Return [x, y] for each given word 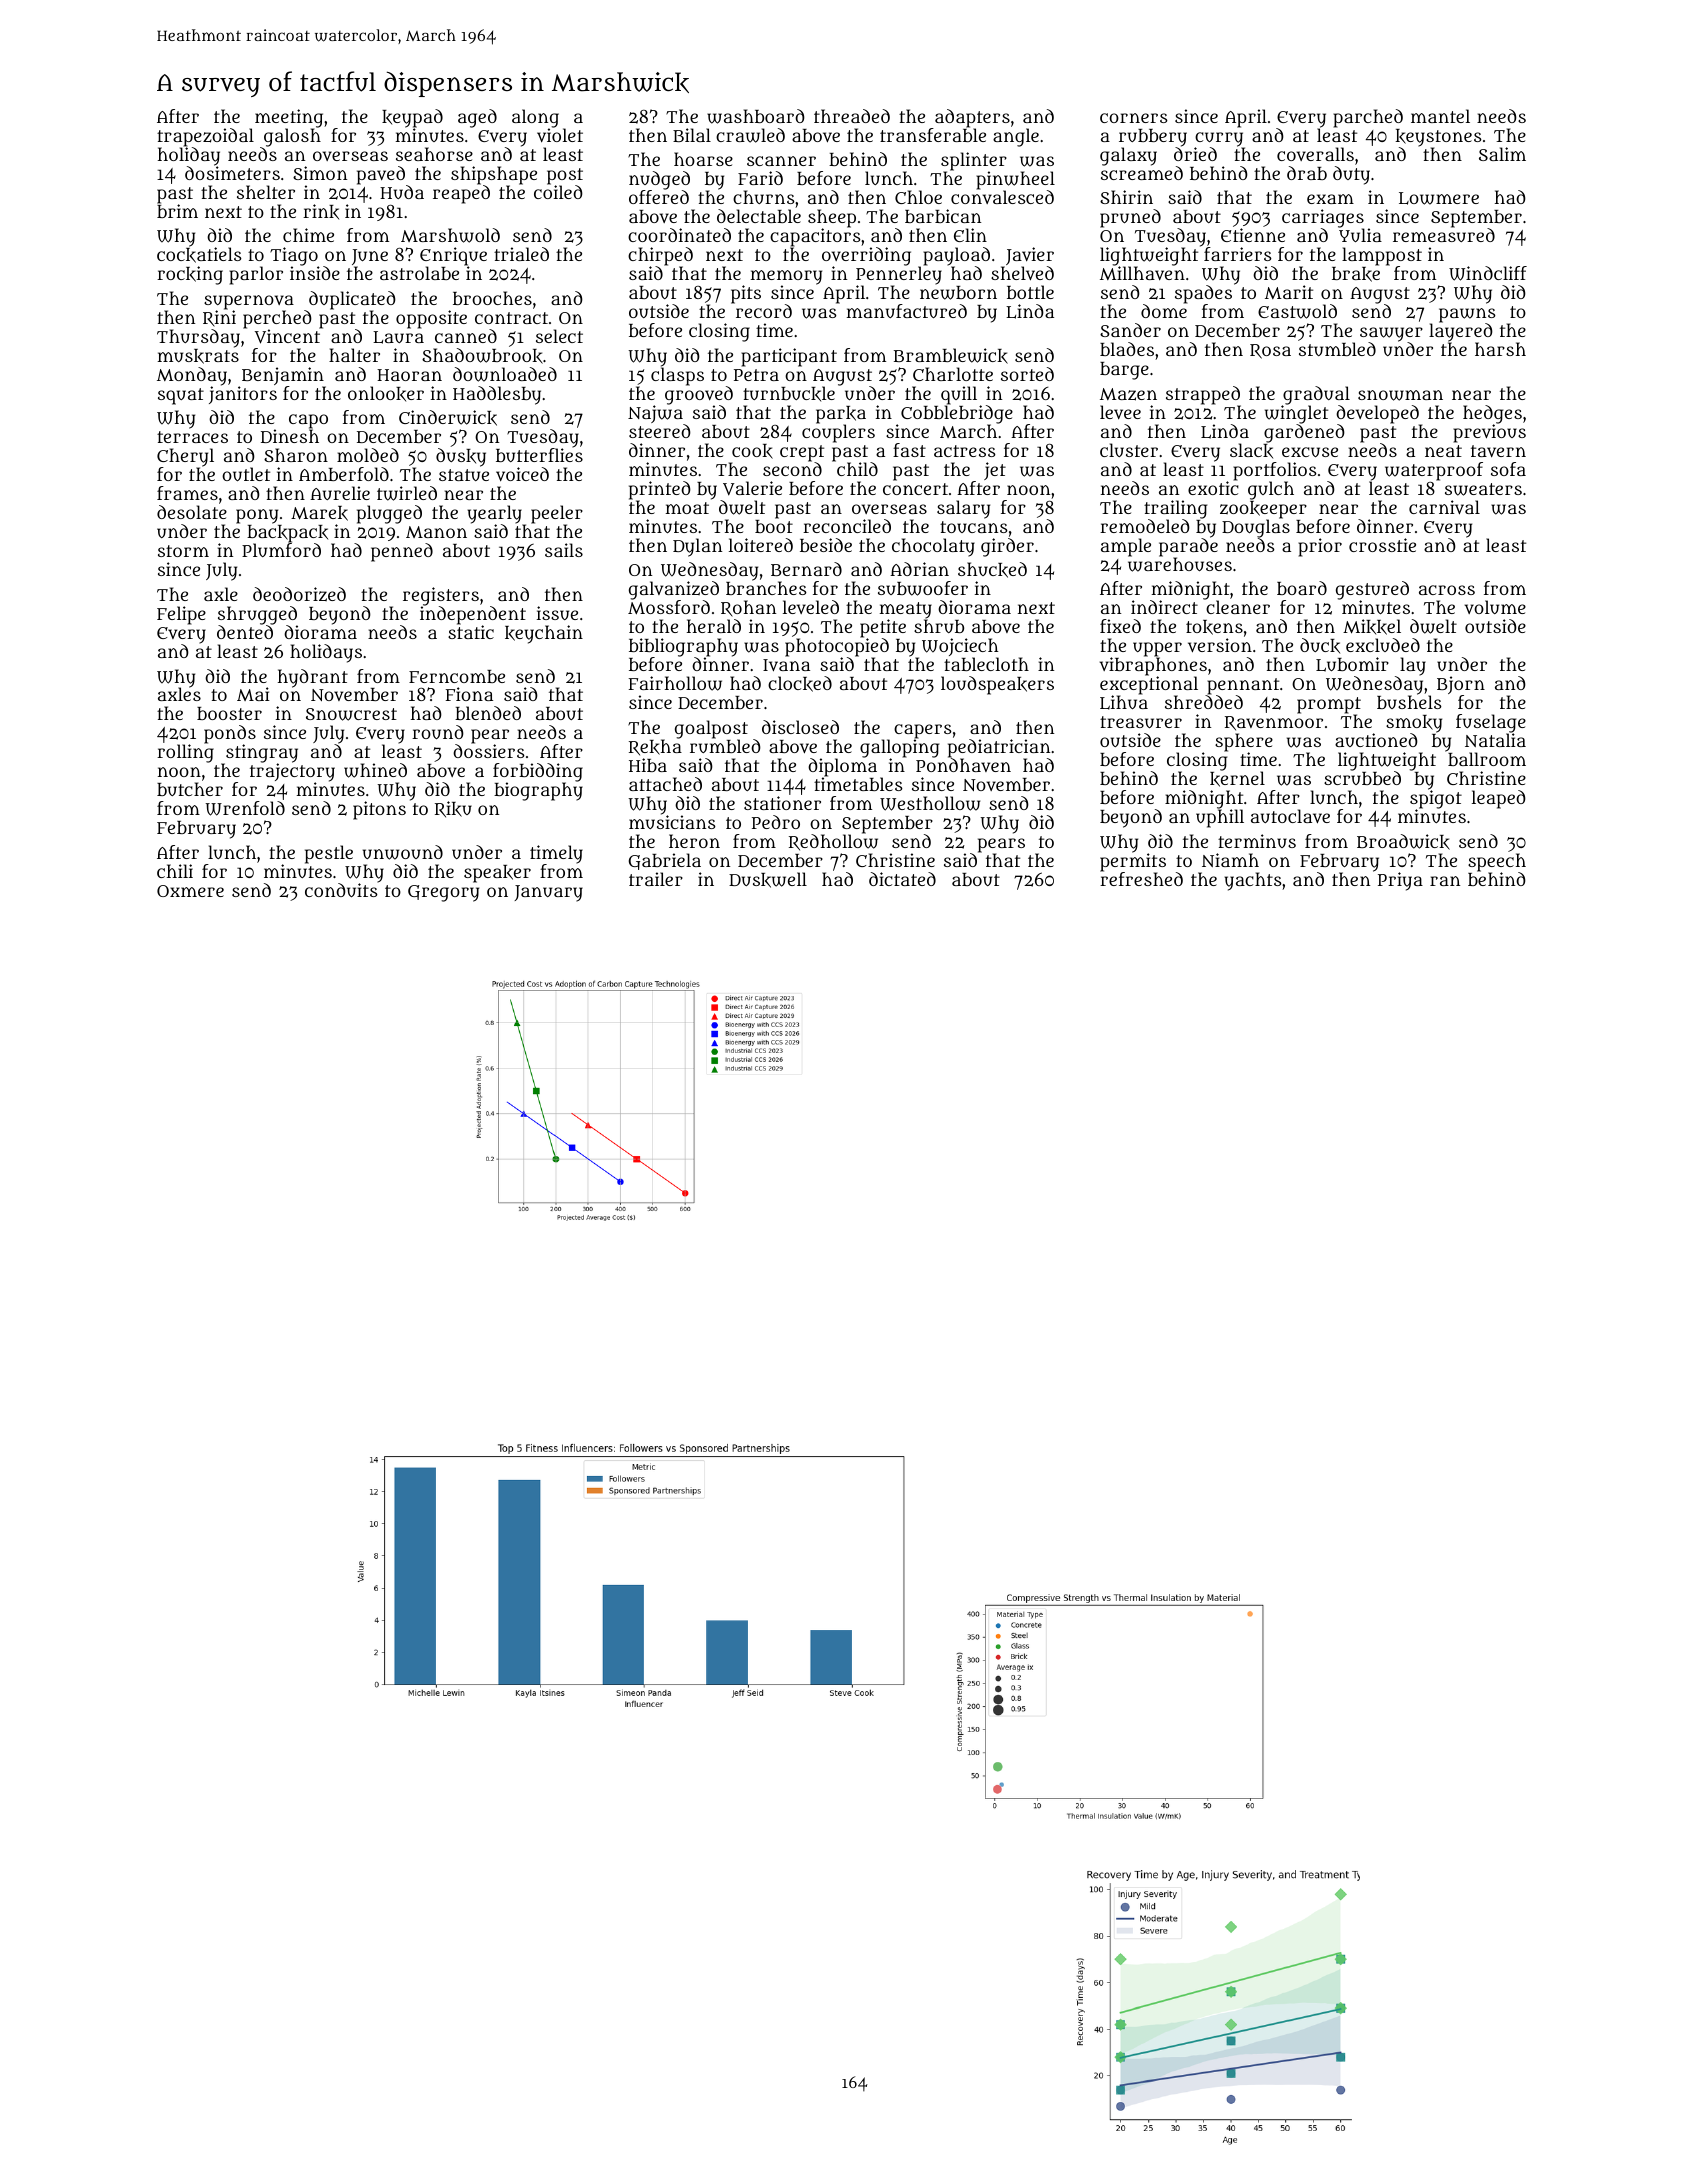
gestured [1372, 591]
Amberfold [344, 474]
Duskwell [768, 880]
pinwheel [1015, 181]
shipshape [494, 175]
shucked [992, 570]
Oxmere [190, 891]
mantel [1440, 116]
